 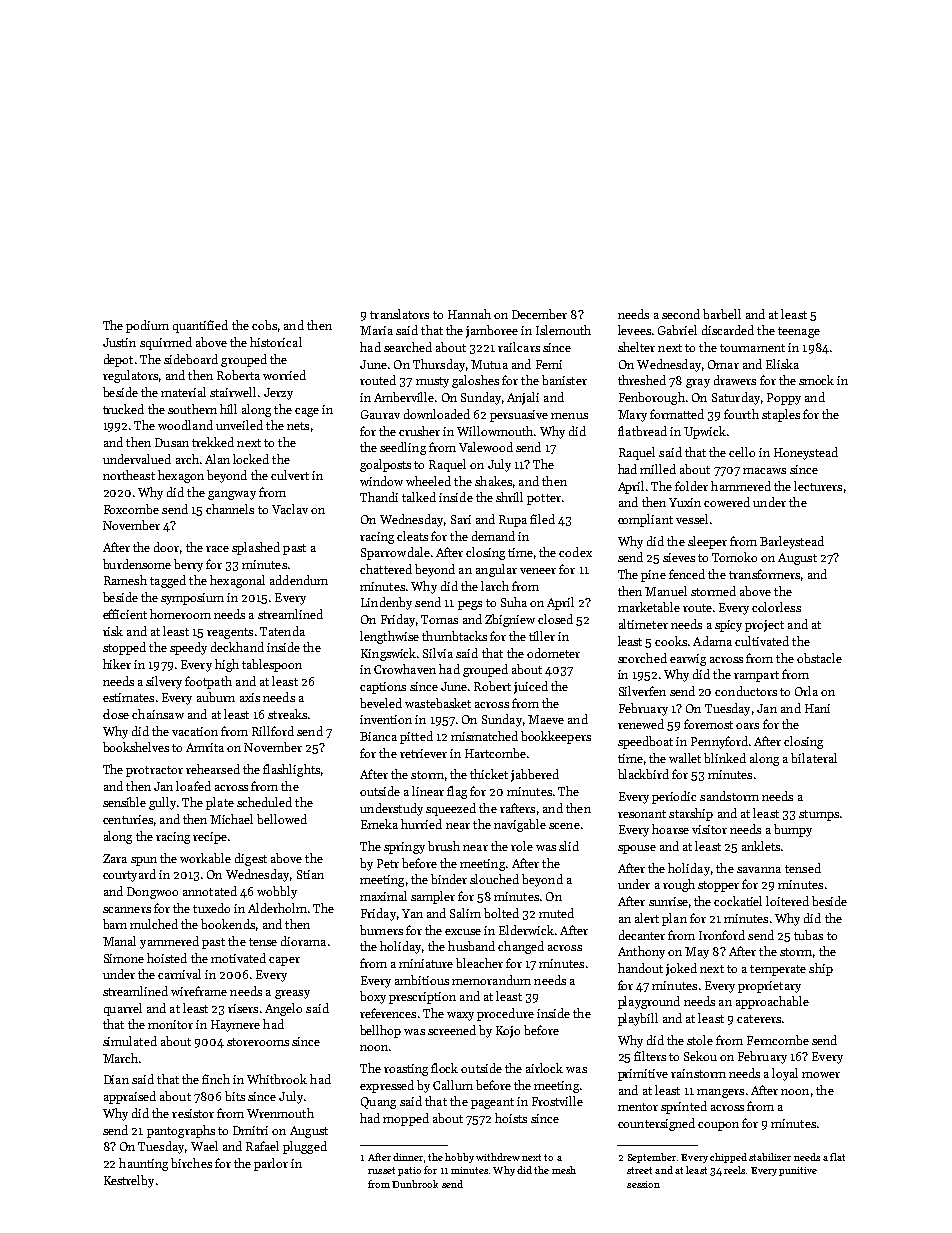 I want to click on Gabriel, so click(x=677, y=330).
